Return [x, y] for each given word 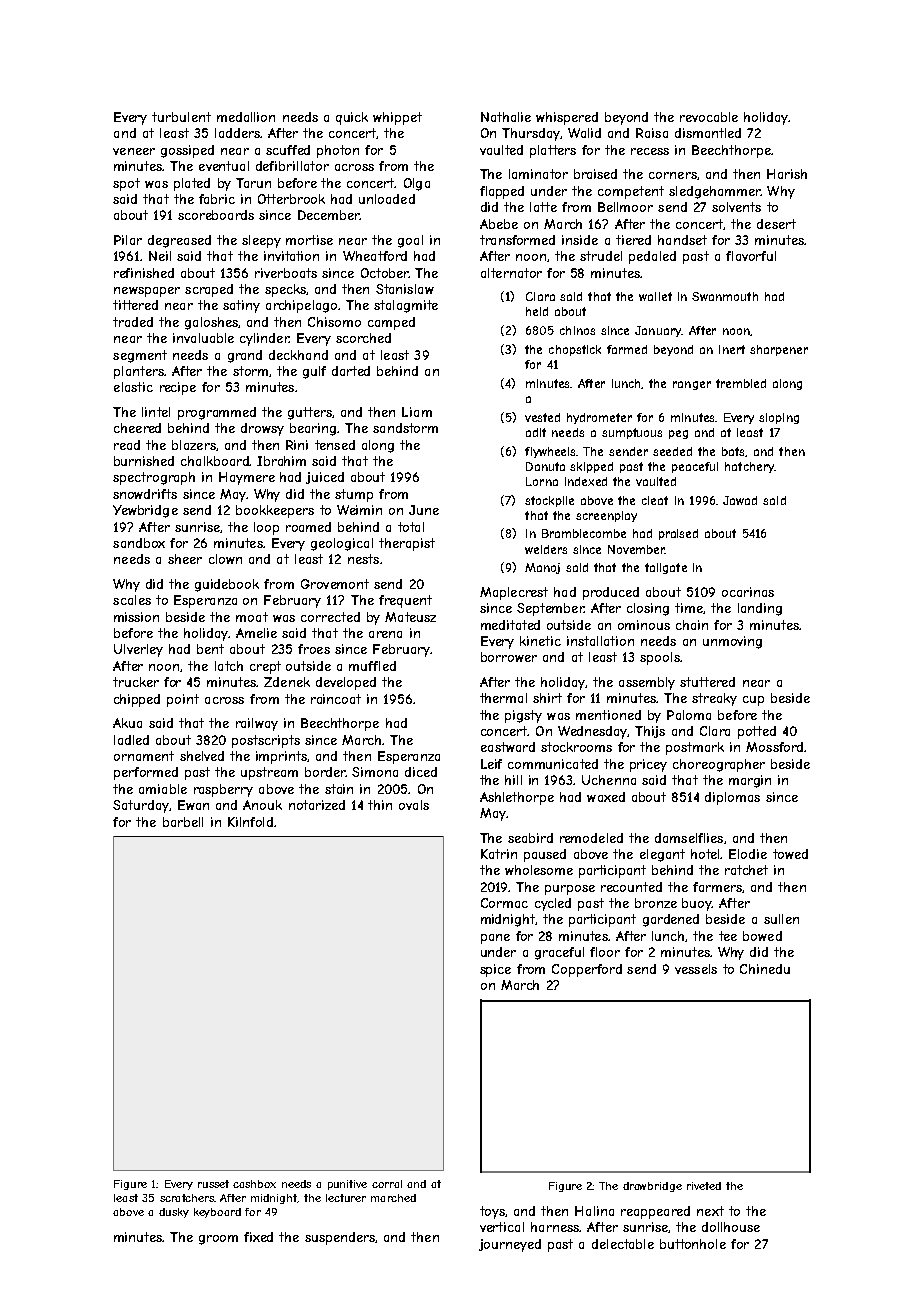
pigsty [523, 716]
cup [753, 701]
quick [352, 118]
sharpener [779, 350]
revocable [709, 117]
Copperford [587, 970]
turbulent [181, 117]
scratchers [187, 1198]
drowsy [262, 429]
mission [136, 617]
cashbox [254, 1184]
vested [542, 417]
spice [495, 970]
